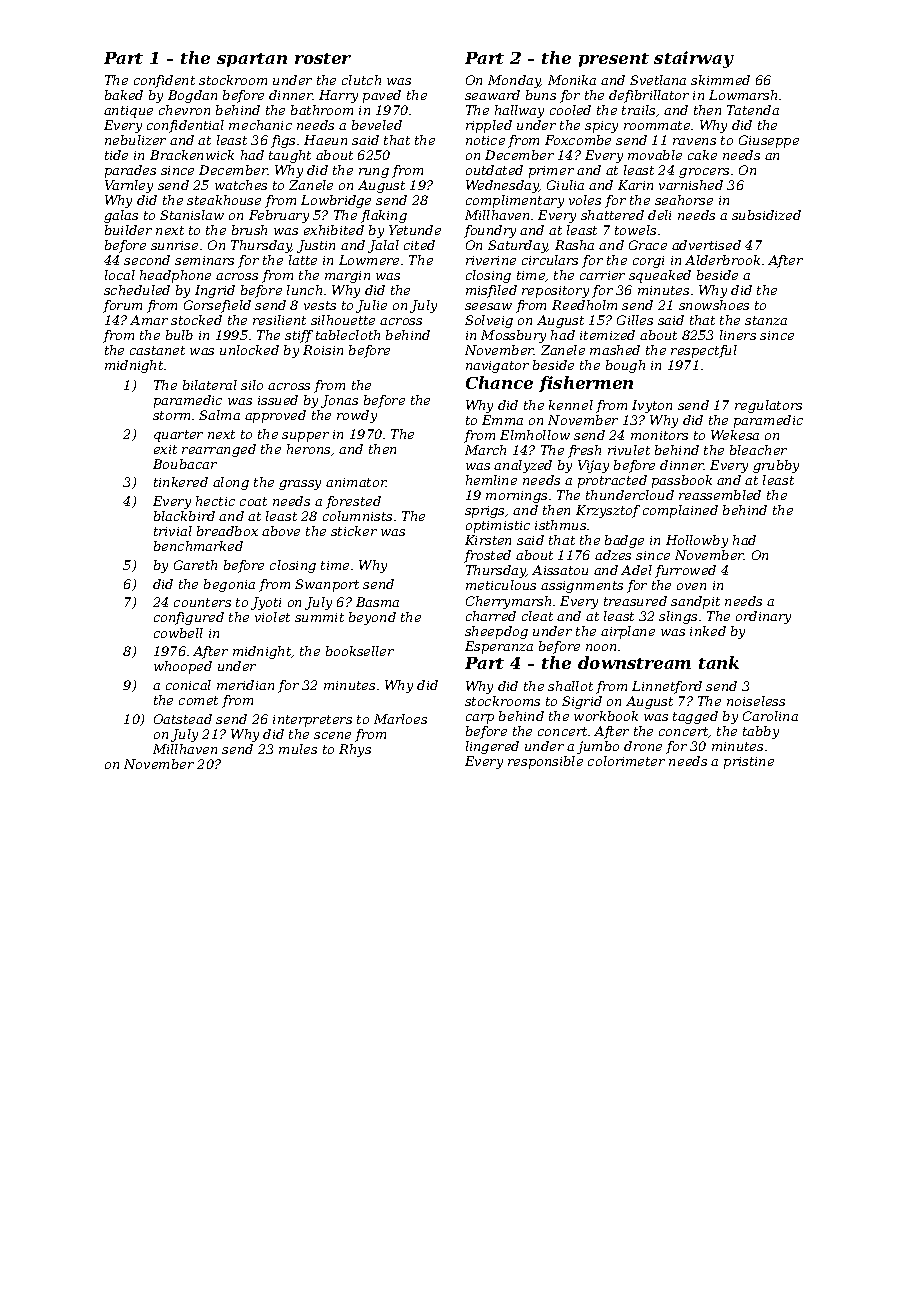 The height and width of the screenshot is (1316, 908). Describe the element at coordinates (249, 230) in the screenshot. I see `brush` at that location.
